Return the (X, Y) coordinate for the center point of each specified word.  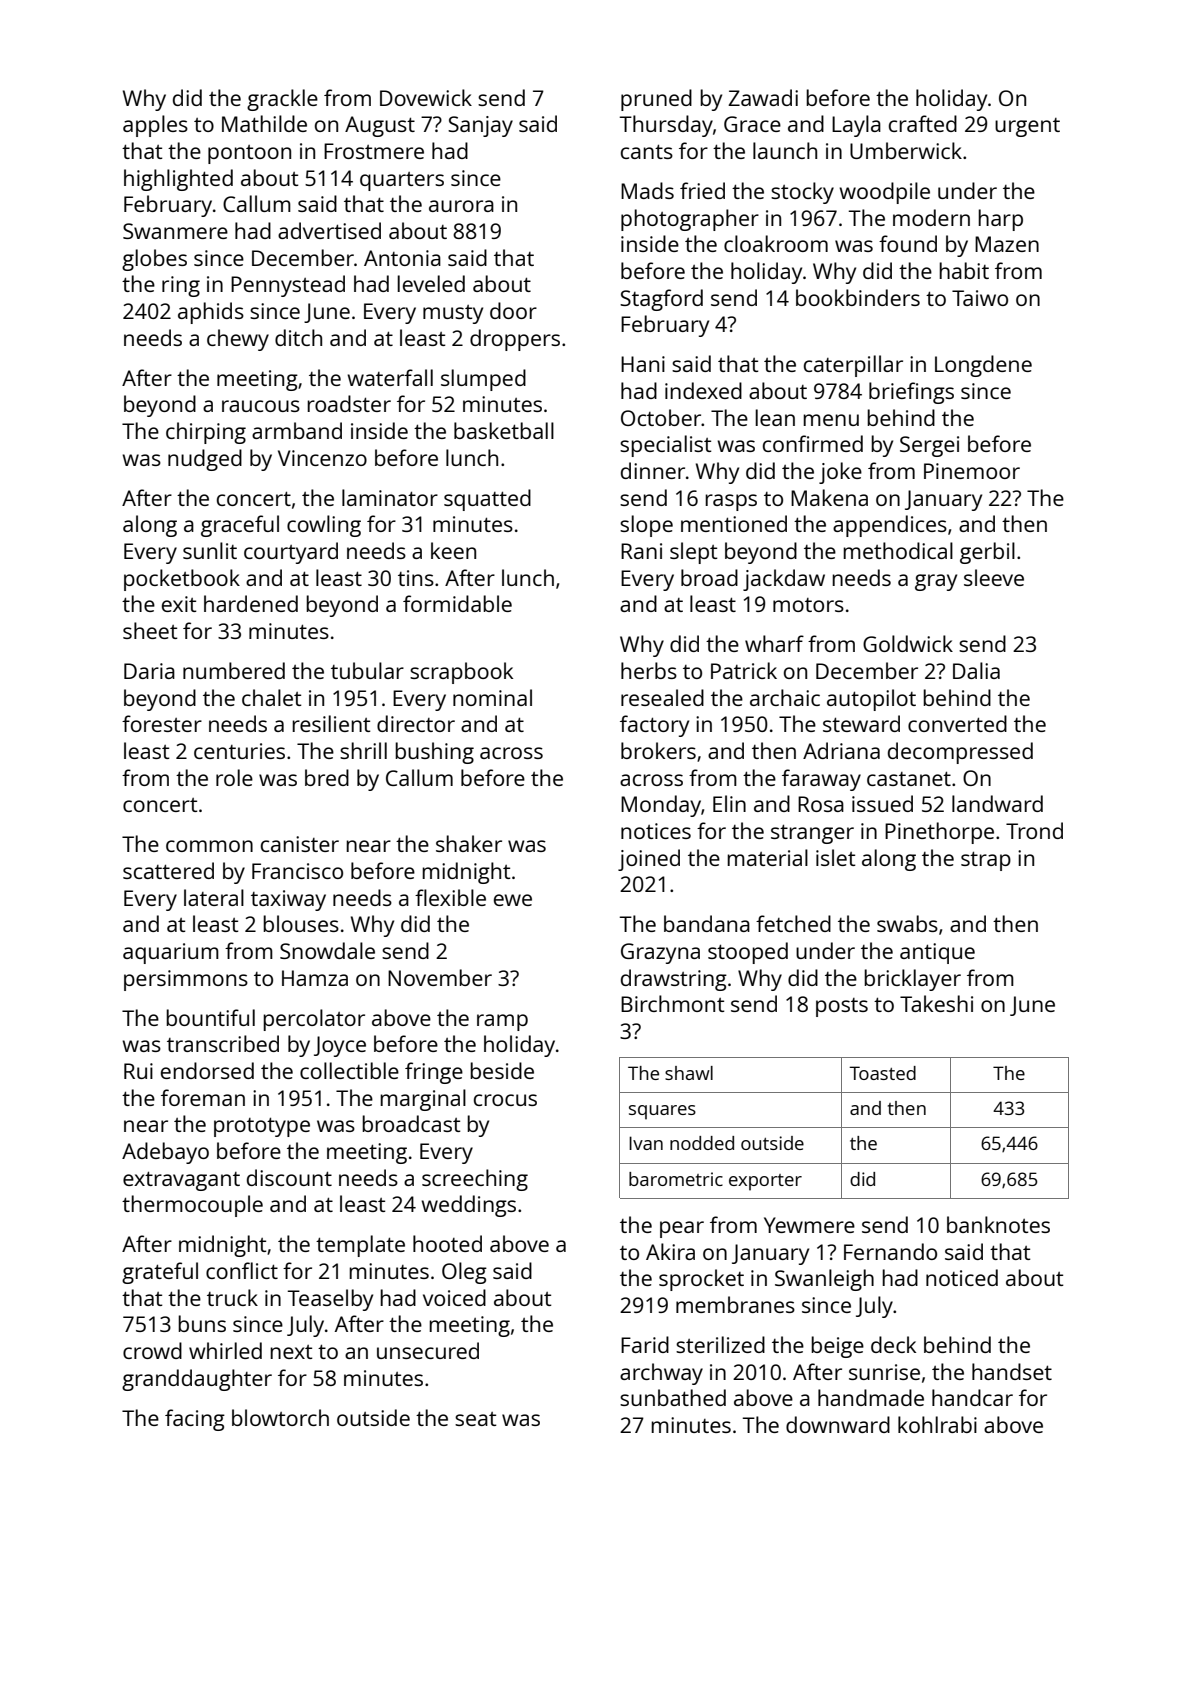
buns (202, 1323)
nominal (492, 697)
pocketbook (182, 580)
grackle (282, 100)
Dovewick (426, 97)
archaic (785, 697)
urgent (1027, 127)
